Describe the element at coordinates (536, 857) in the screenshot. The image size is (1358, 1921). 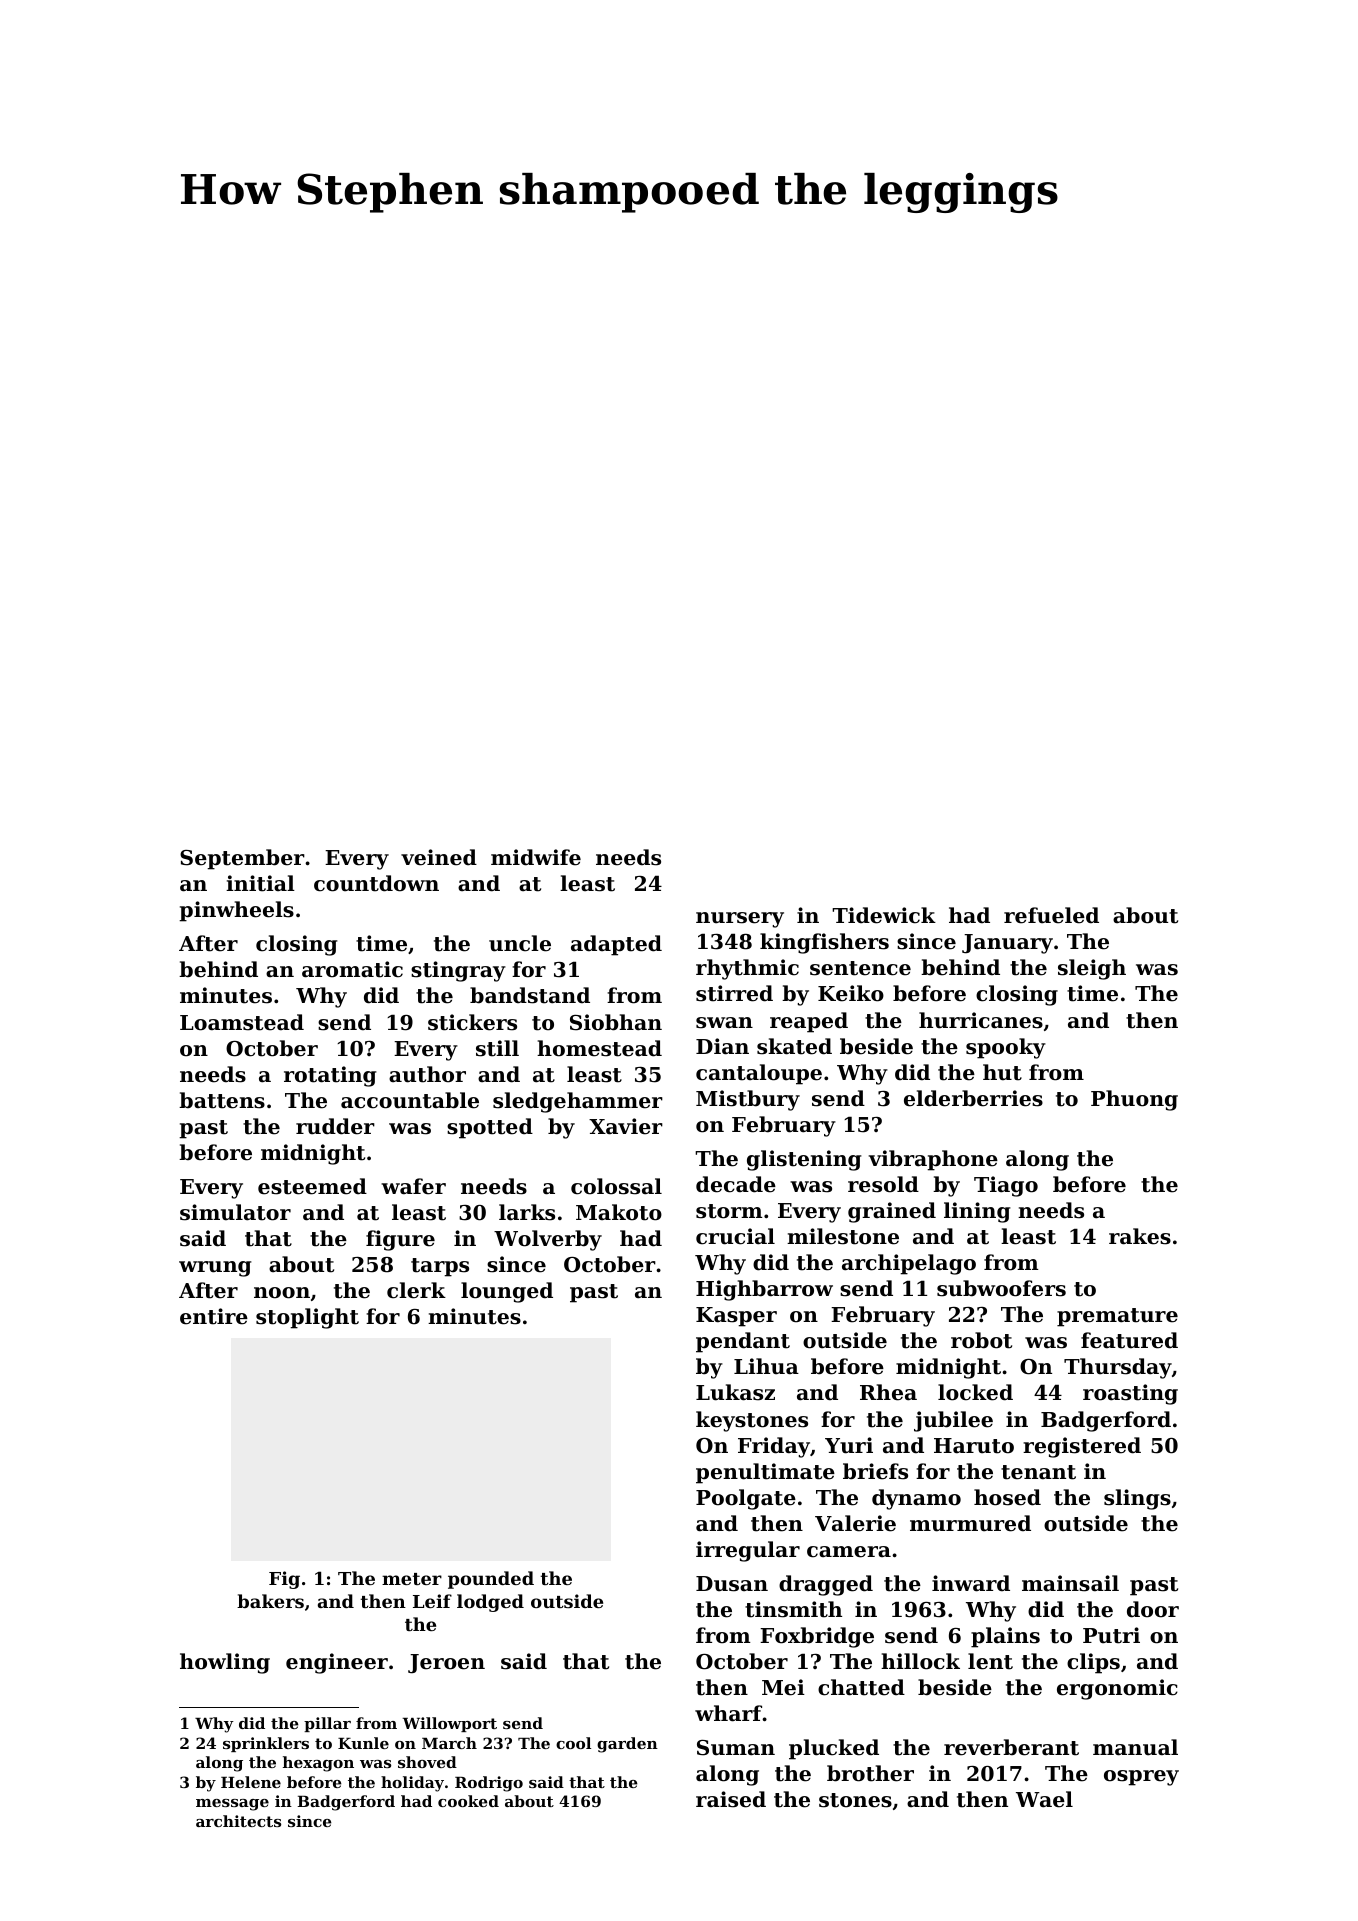
I see `midwife` at that location.
